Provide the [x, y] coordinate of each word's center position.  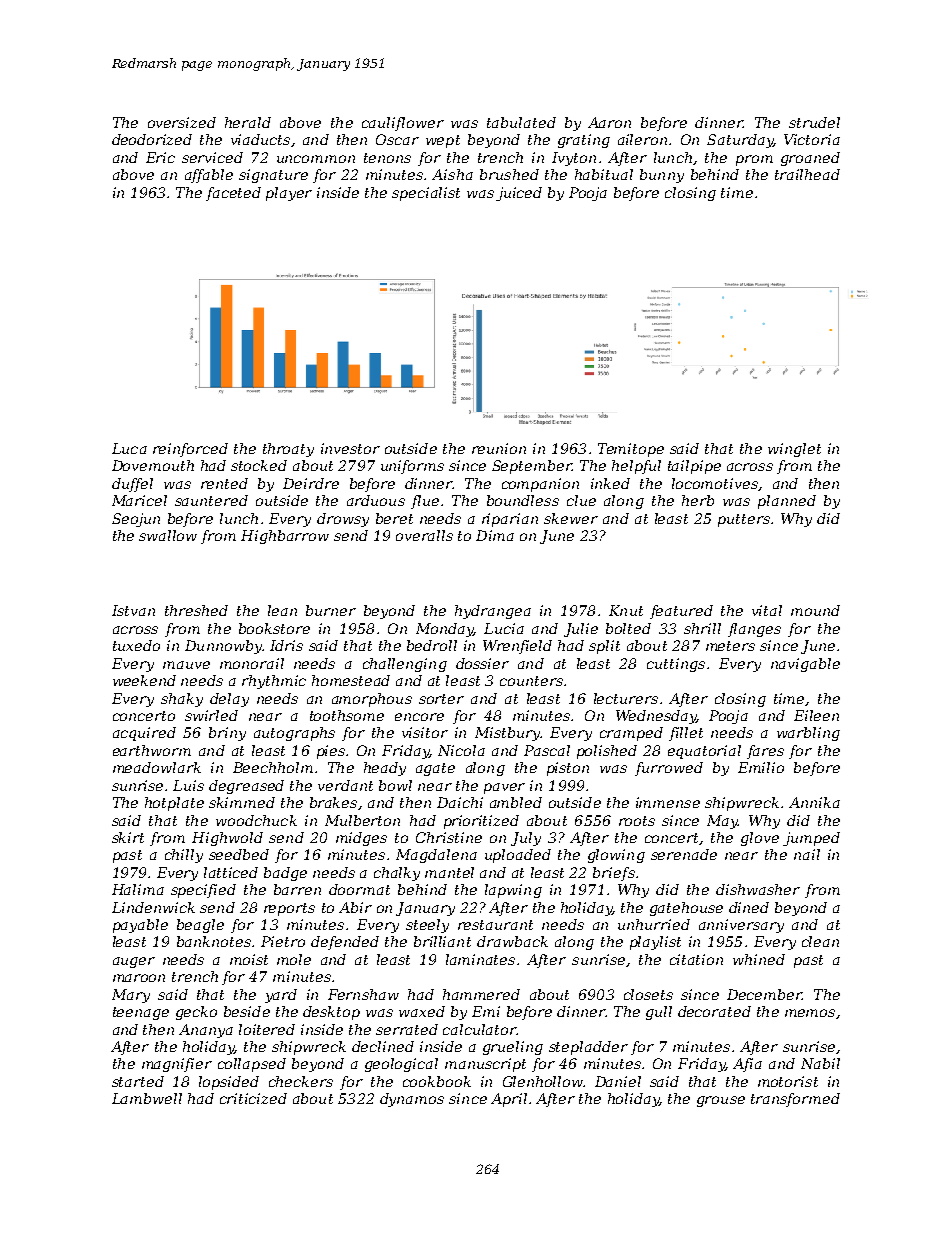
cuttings [676, 665]
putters [744, 520]
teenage [141, 1013]
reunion [499, 448]
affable [209, 176]
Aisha [452, 174]
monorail [252, 663]
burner [331, 610]
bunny [662, 176]
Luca [129, 448]
